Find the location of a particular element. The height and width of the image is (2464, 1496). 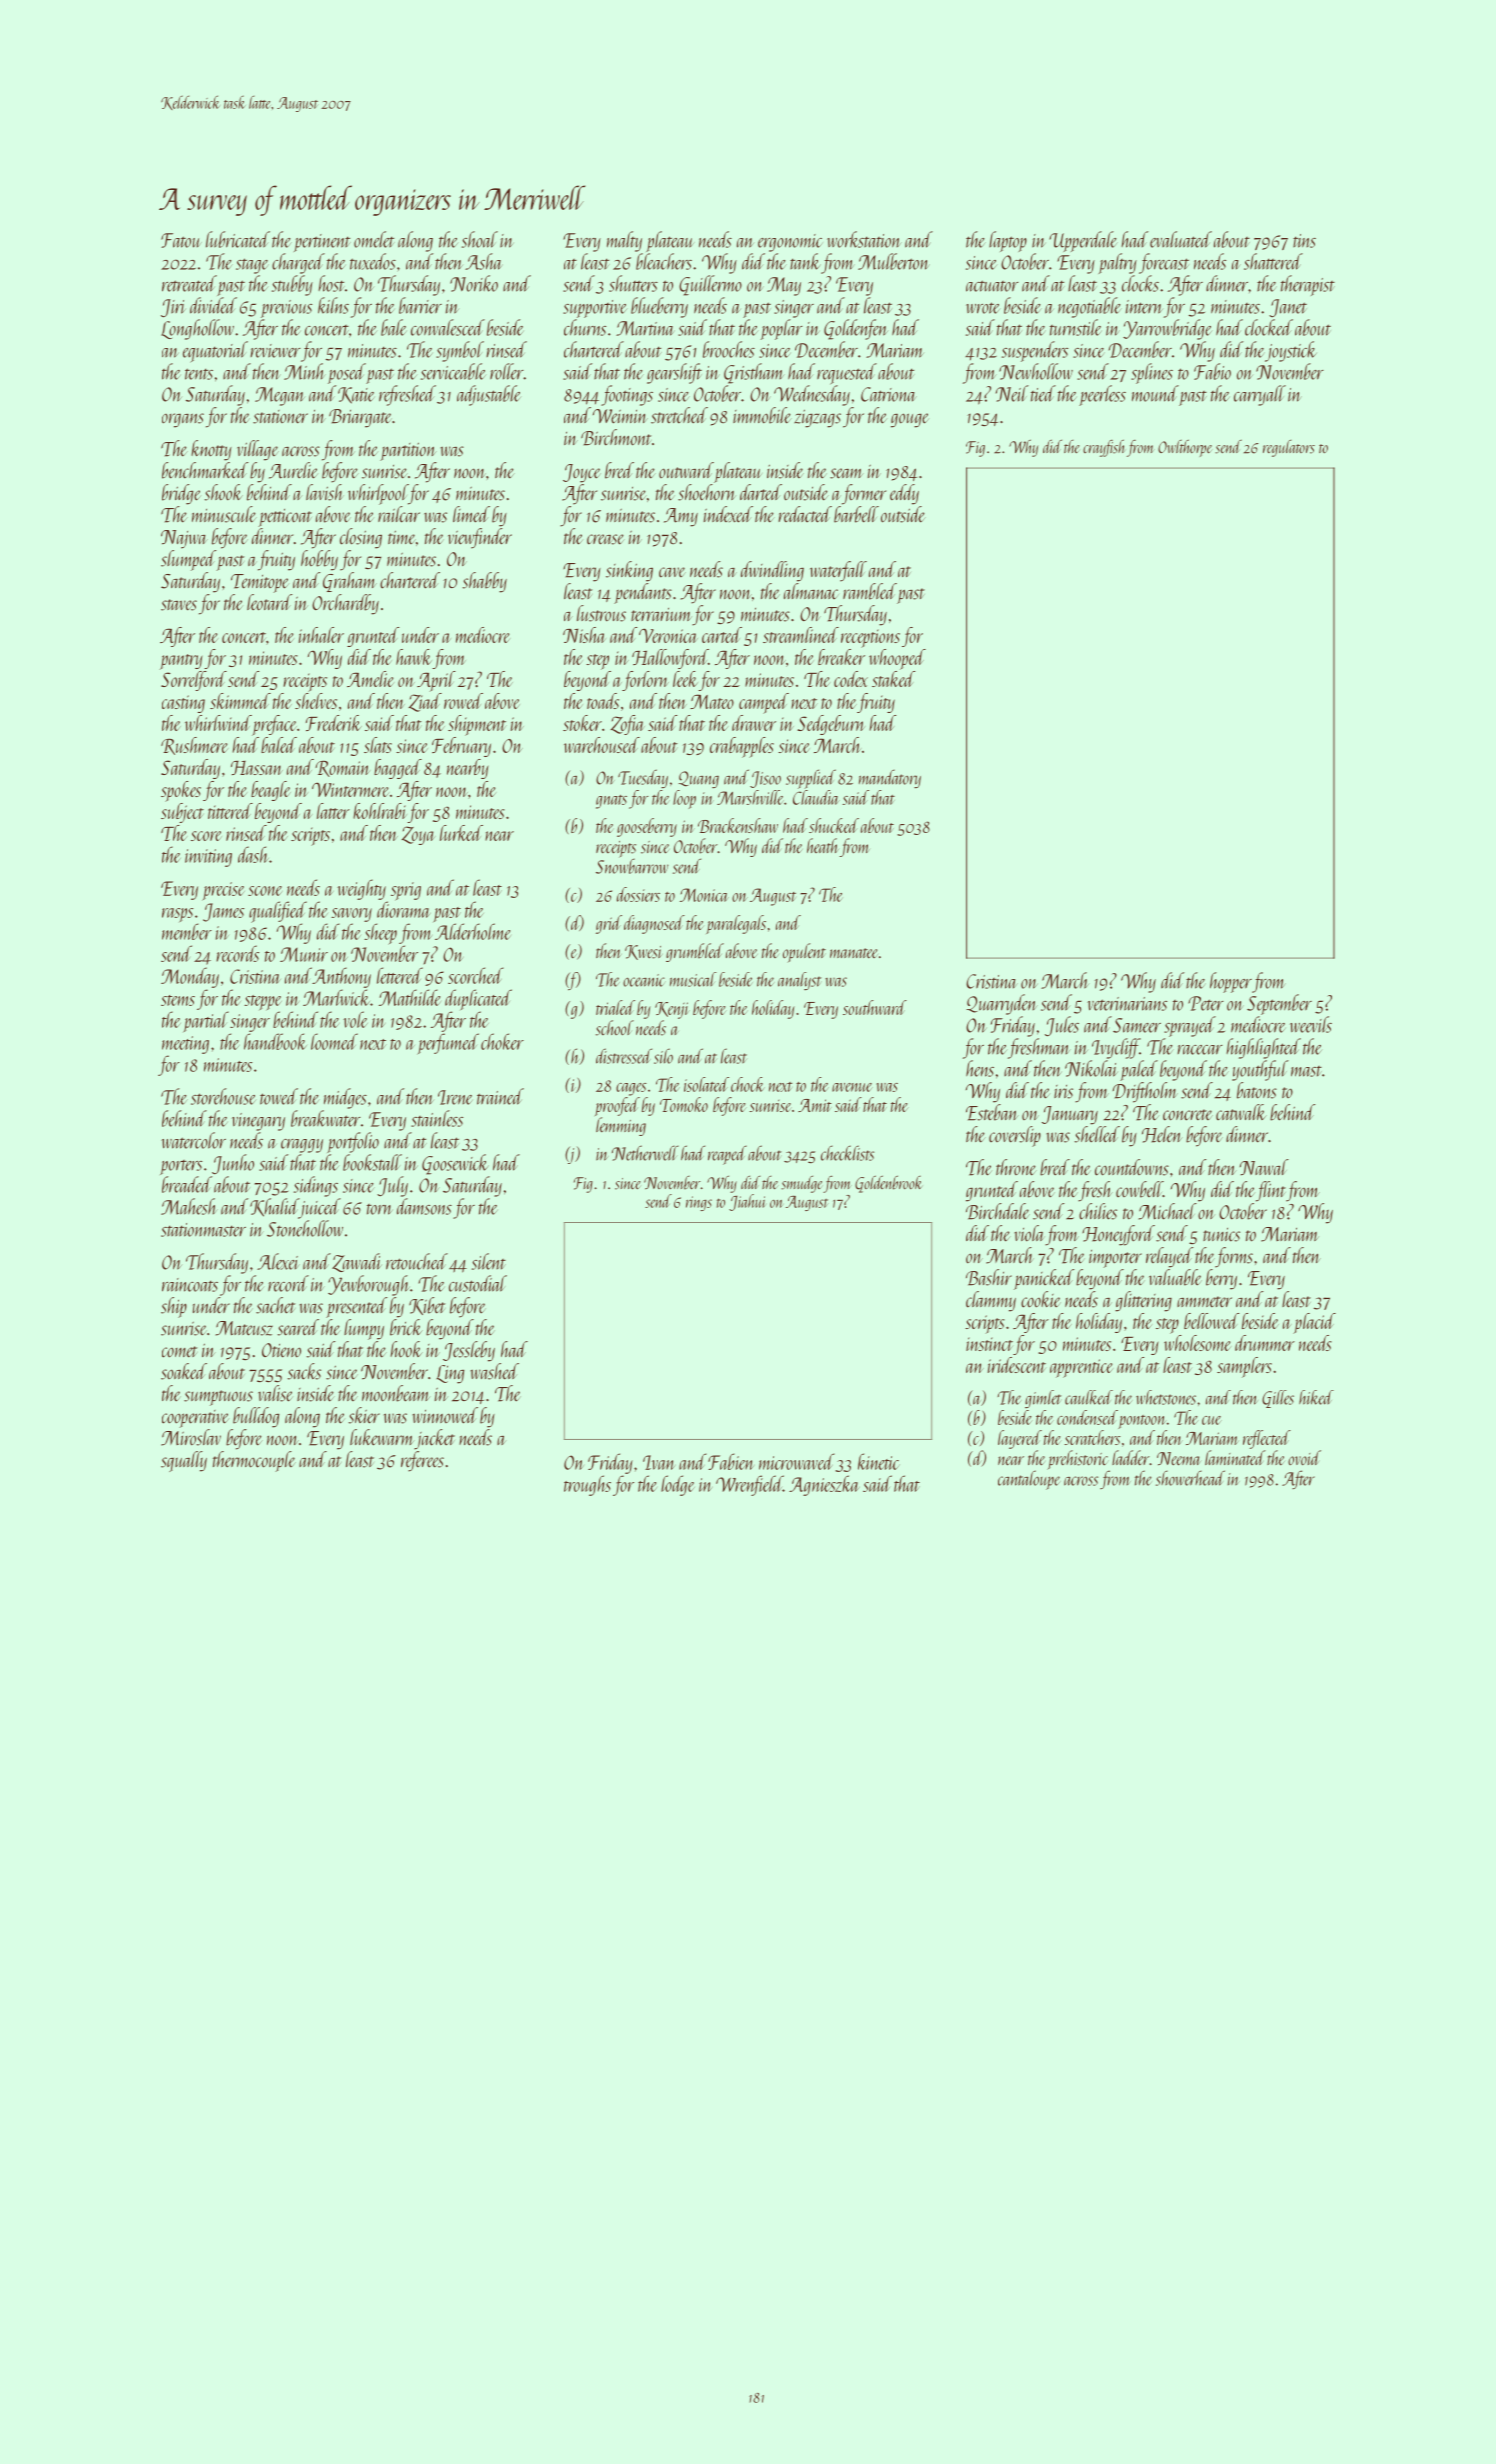

storehouse is located at coordinates (223, 1096).
